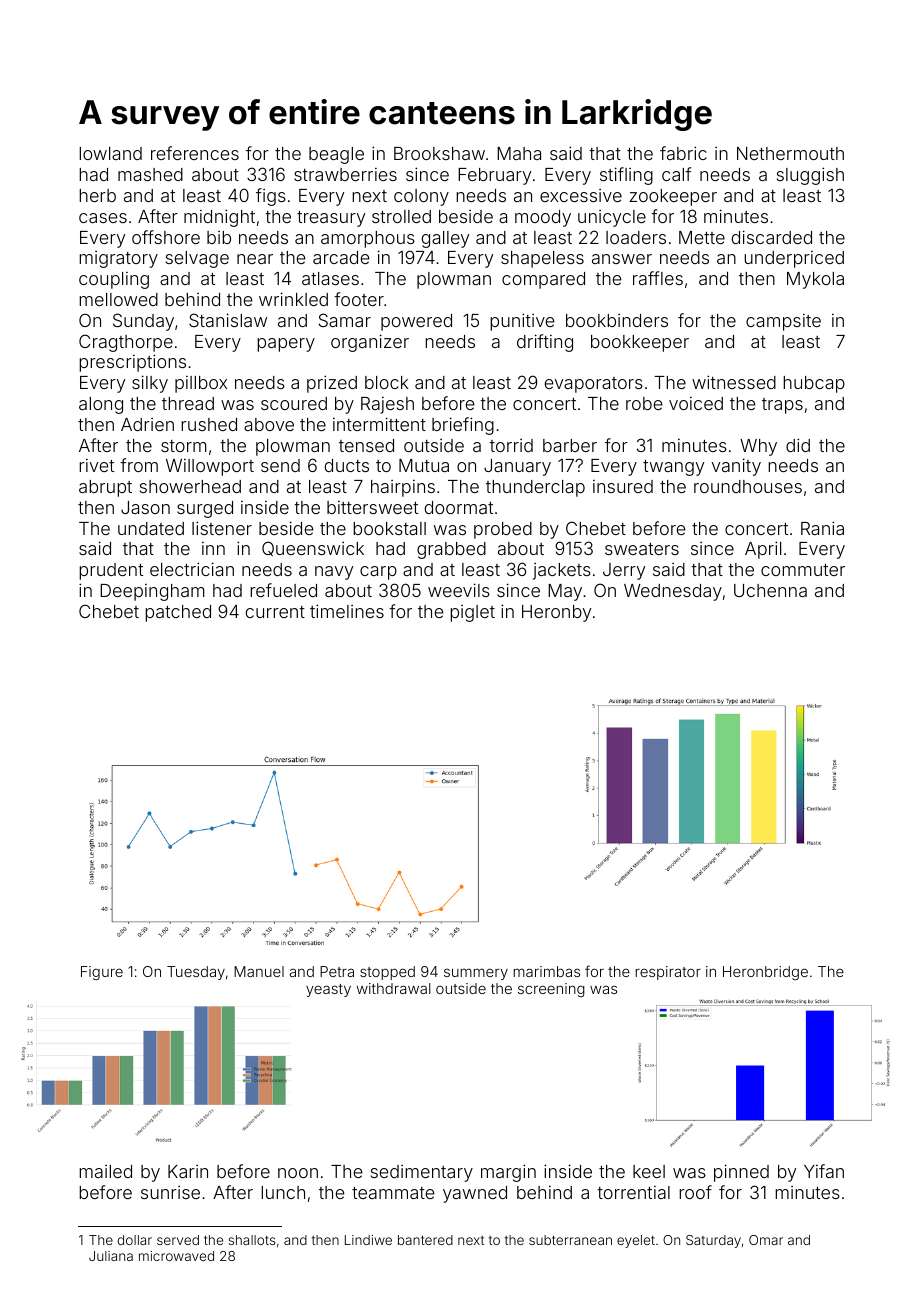  Describe the element at coordinates (195, 153) in the image. I see `references` at that location.
